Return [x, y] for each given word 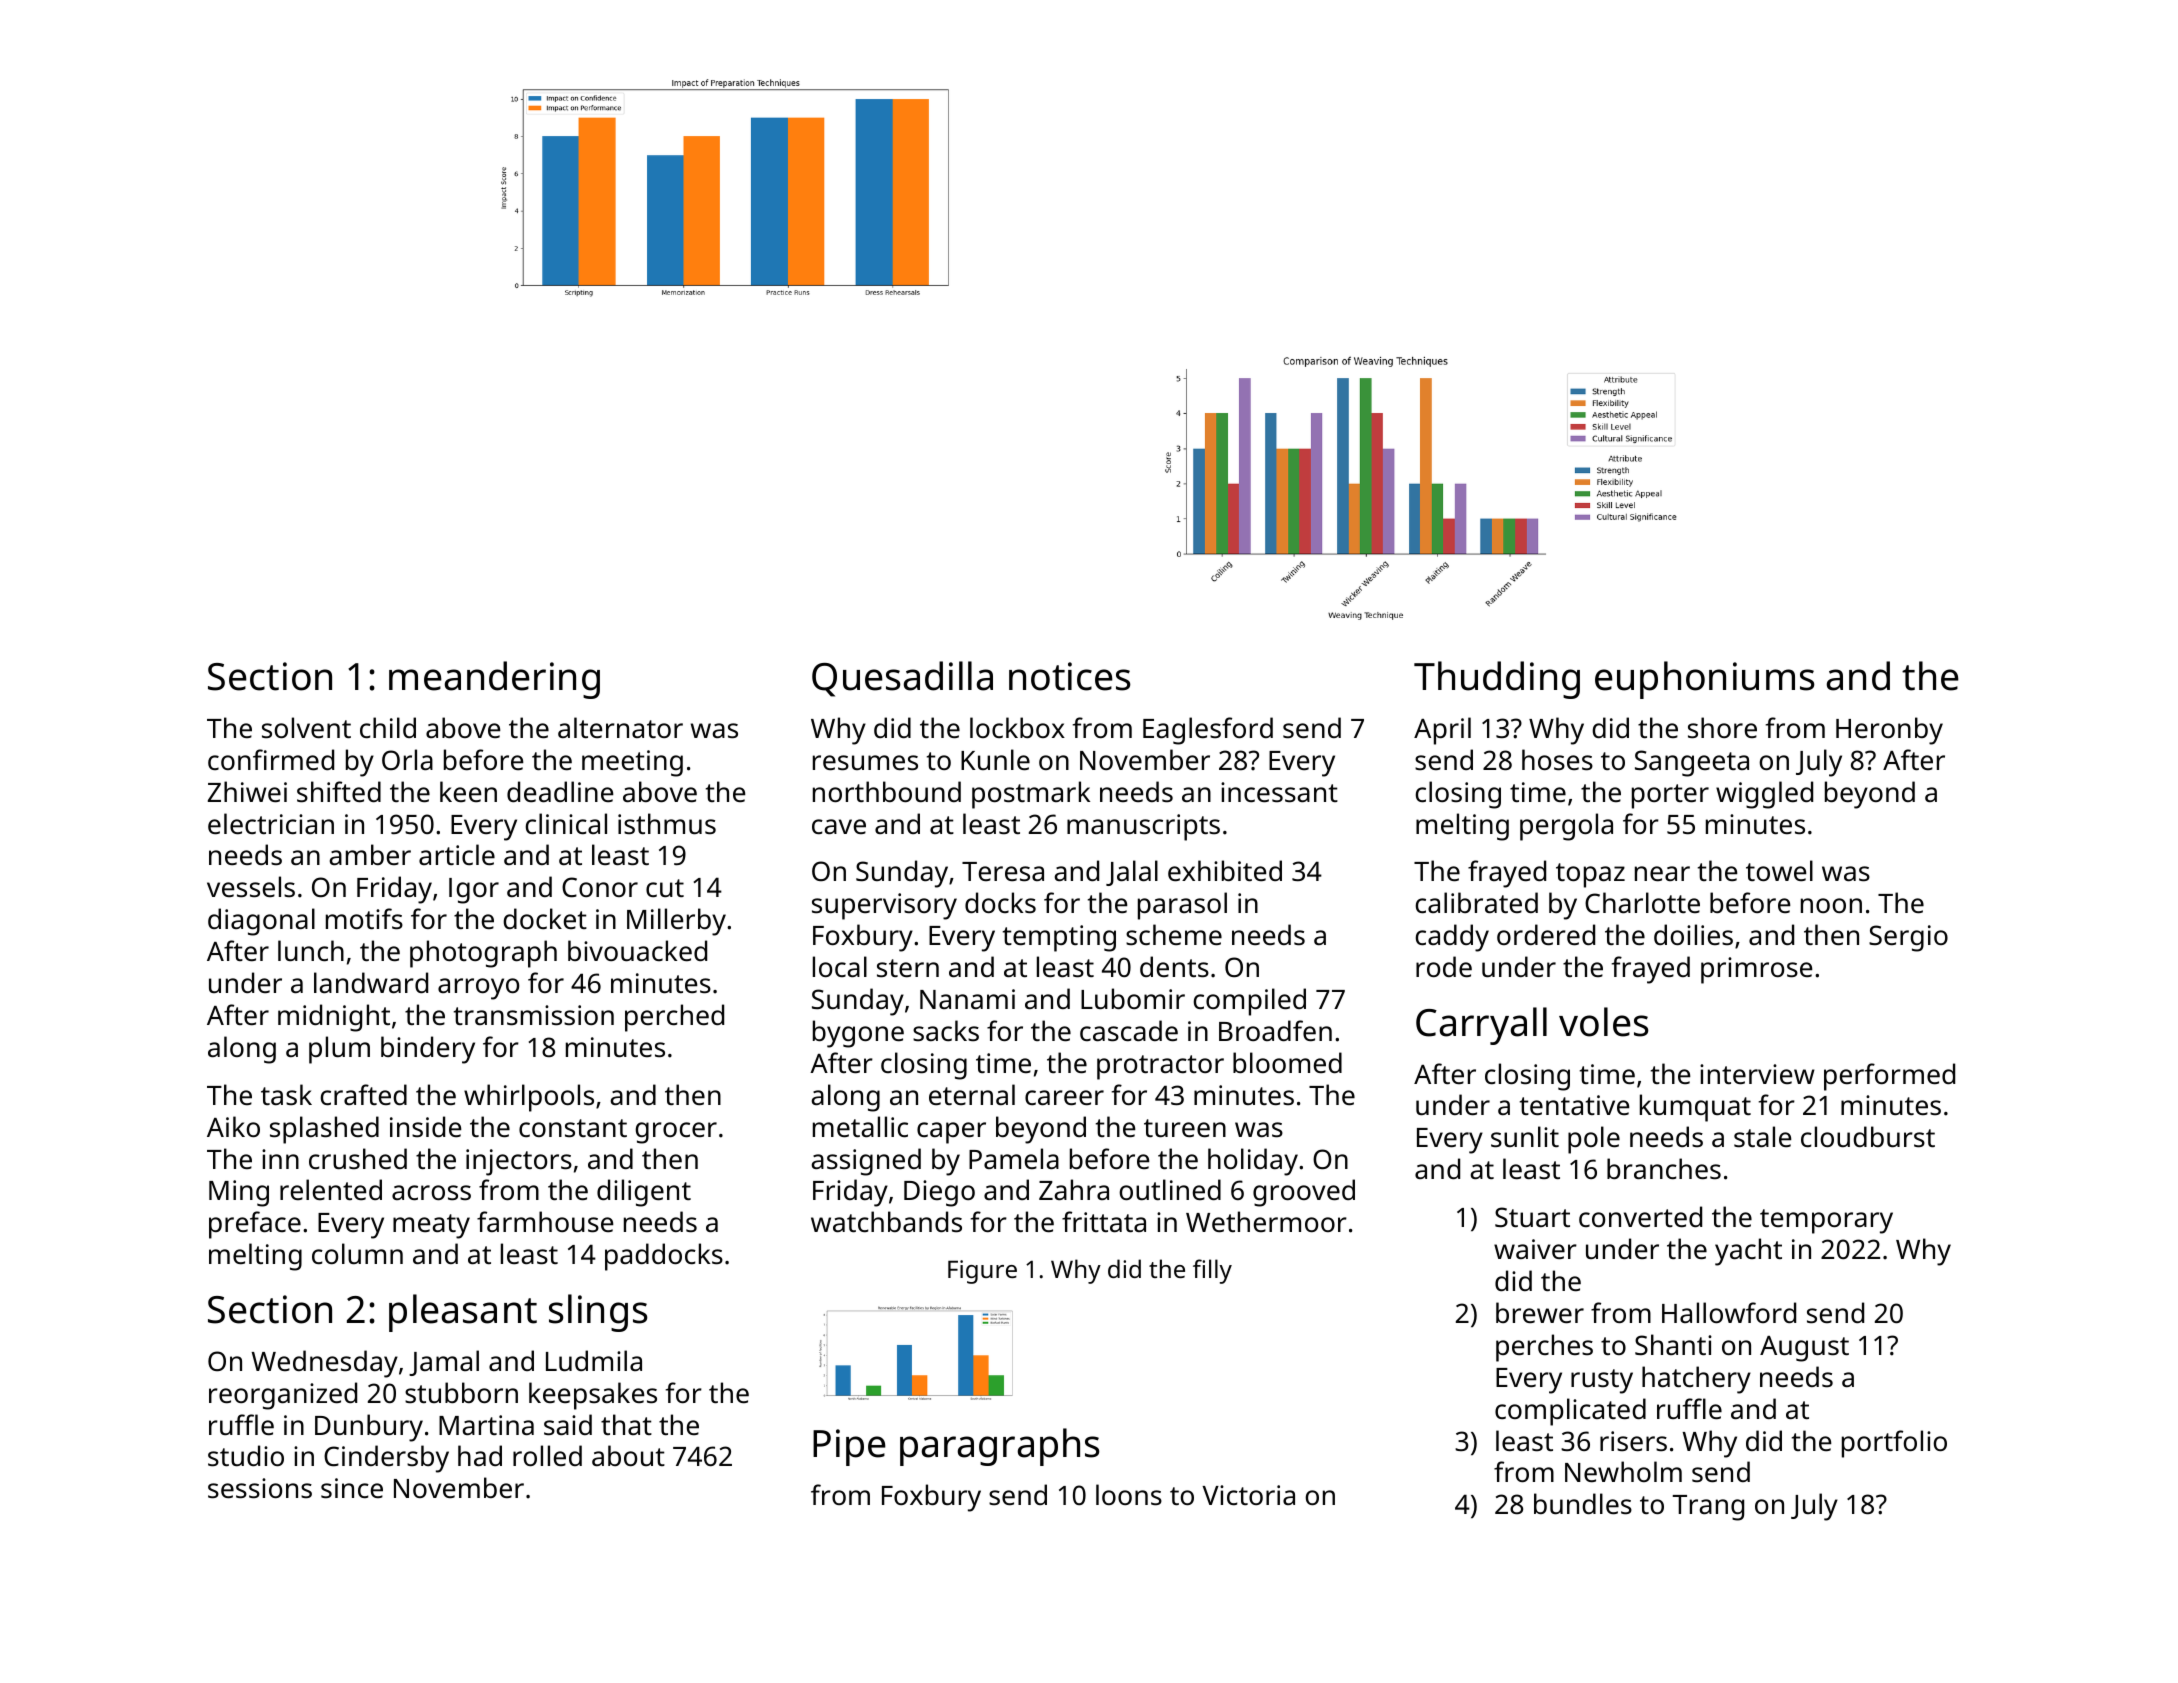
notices [1070, 676]
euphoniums [1705, 680]
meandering [494, 680]
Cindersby [386, 1459]
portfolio [1894, 1444]
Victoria [1248, 1495]
